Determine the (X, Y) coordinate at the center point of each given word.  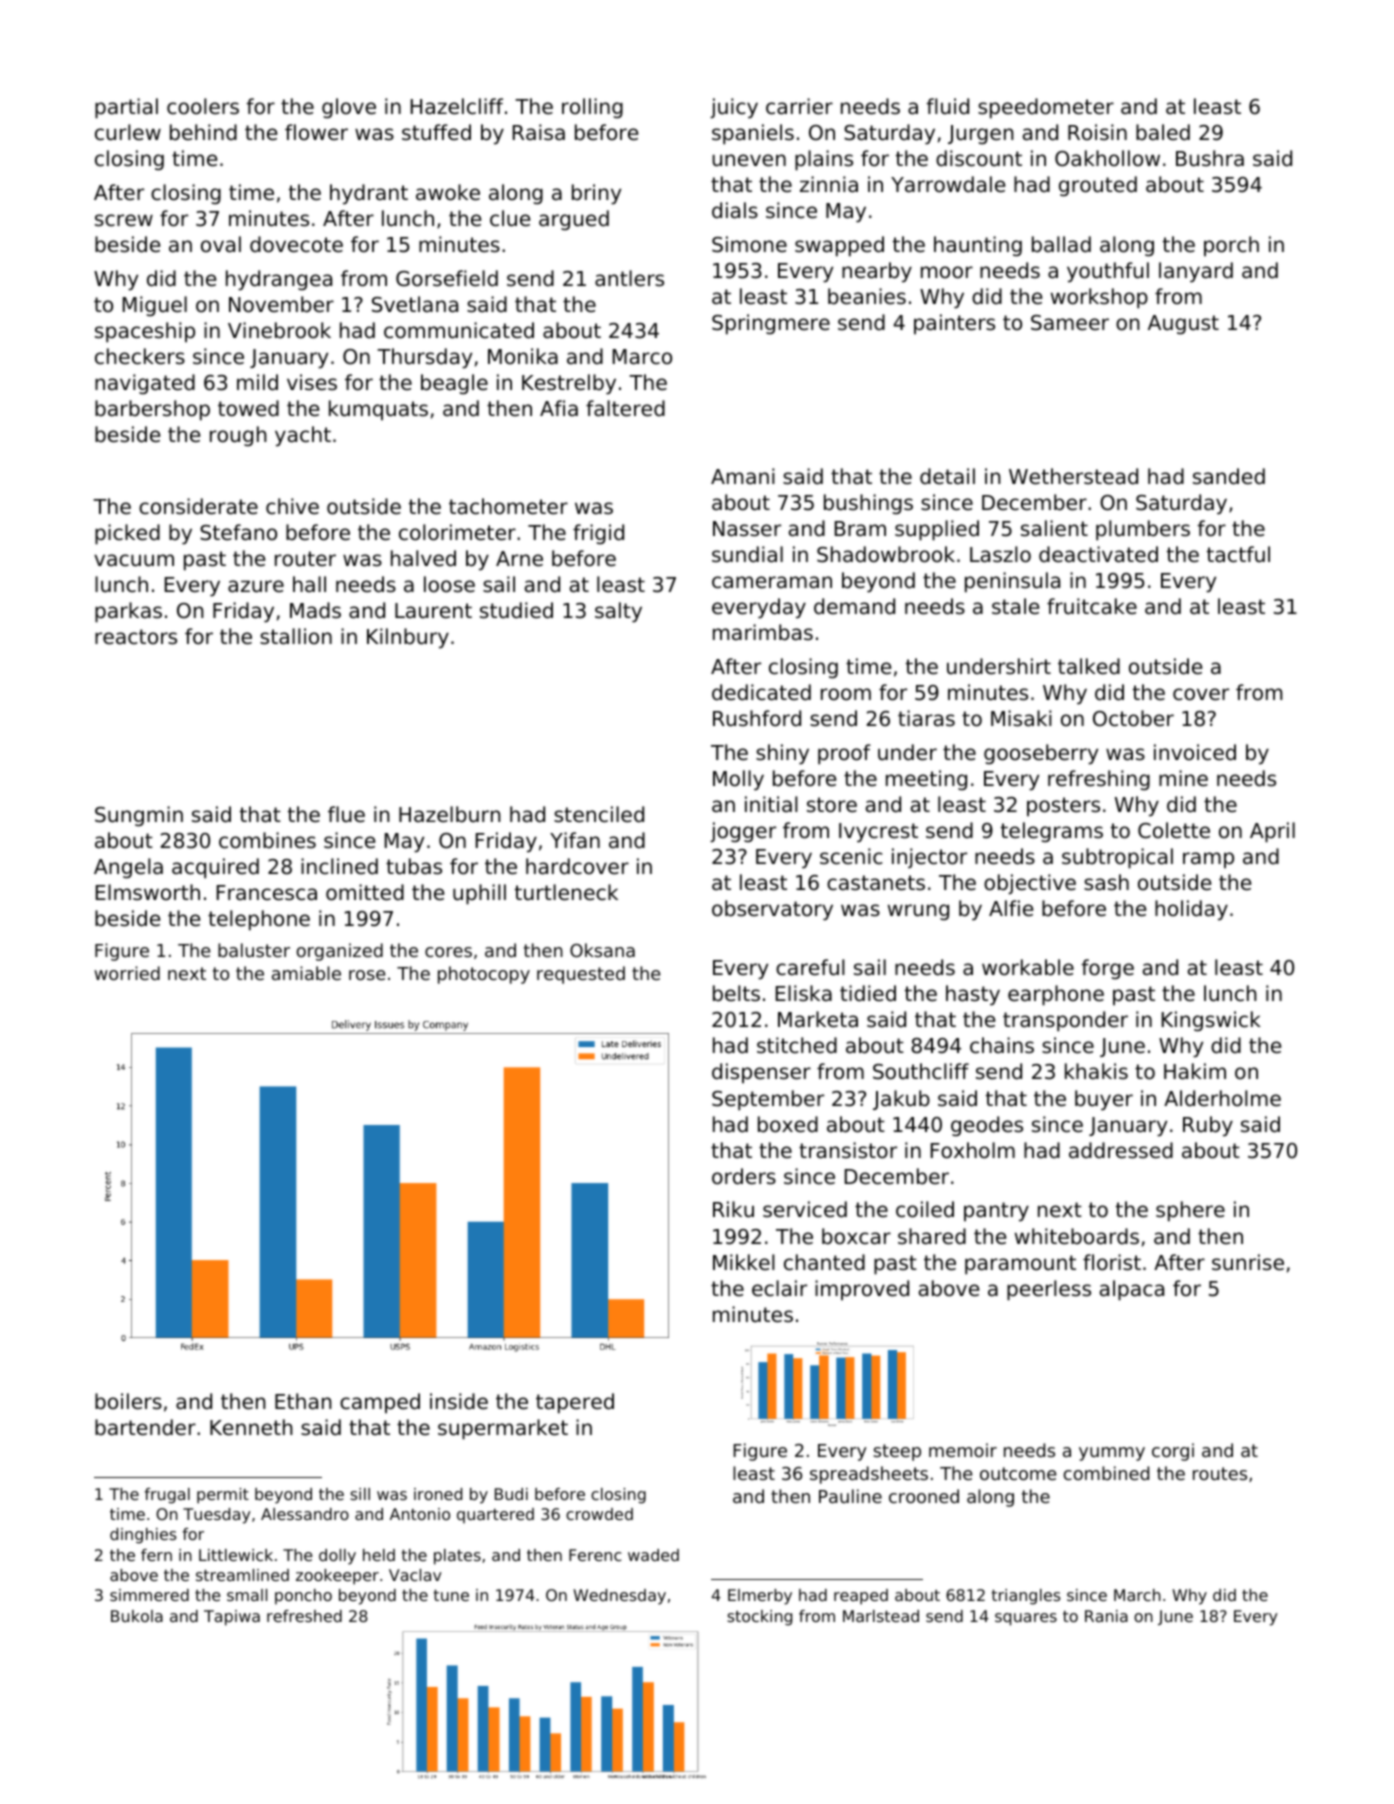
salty (618, 612)
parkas (128, 612)
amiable (306, 973)
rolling (592, 108)
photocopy (484, 975)
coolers (203, 106)
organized (340, 952)
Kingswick (1211, 1021)
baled (1163, 132)
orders (744, 1176)
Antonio (420, 1514)
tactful (1238, 554)
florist (1112, 1262)
